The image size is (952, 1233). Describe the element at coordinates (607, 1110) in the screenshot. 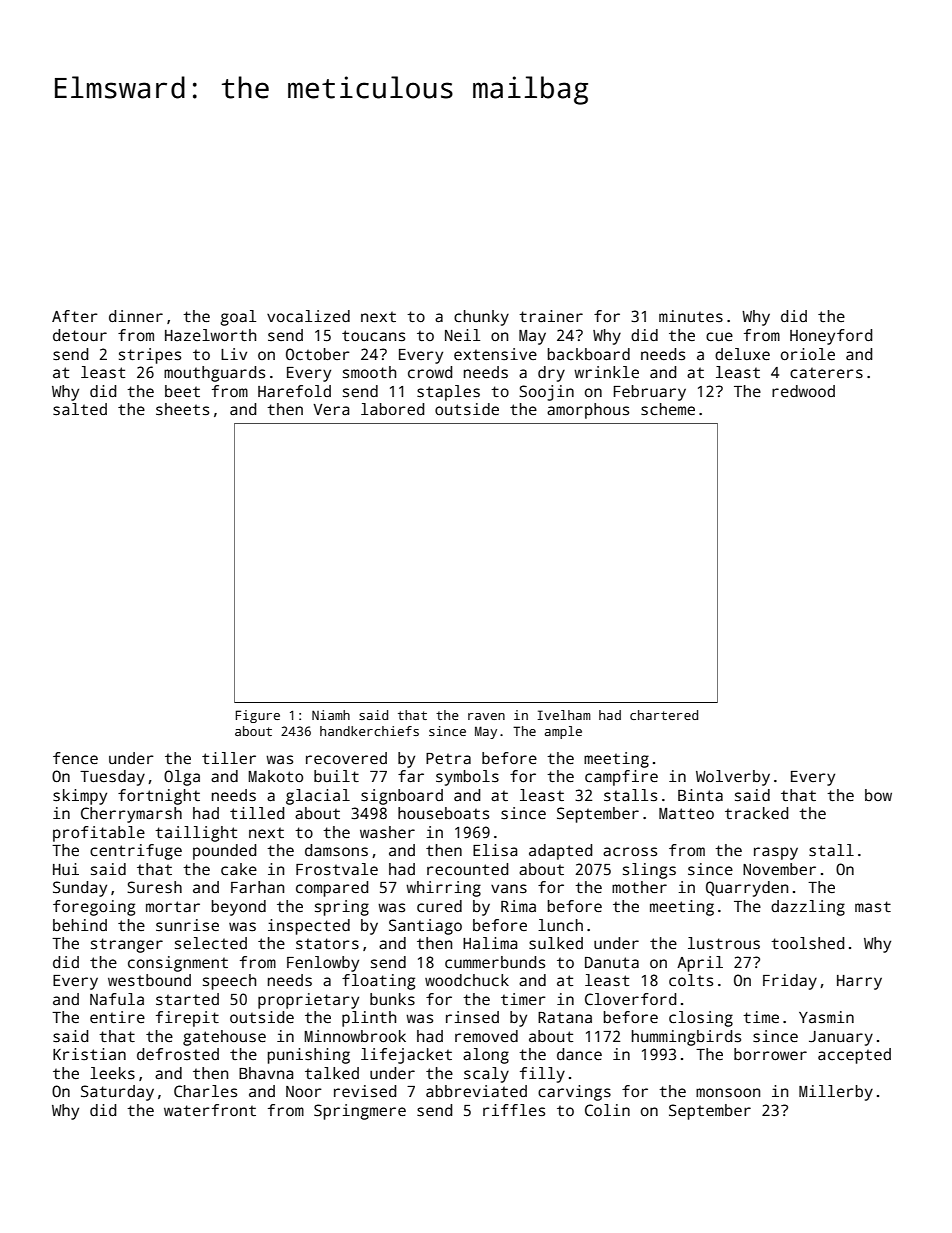

I see `Colin` at that location.
